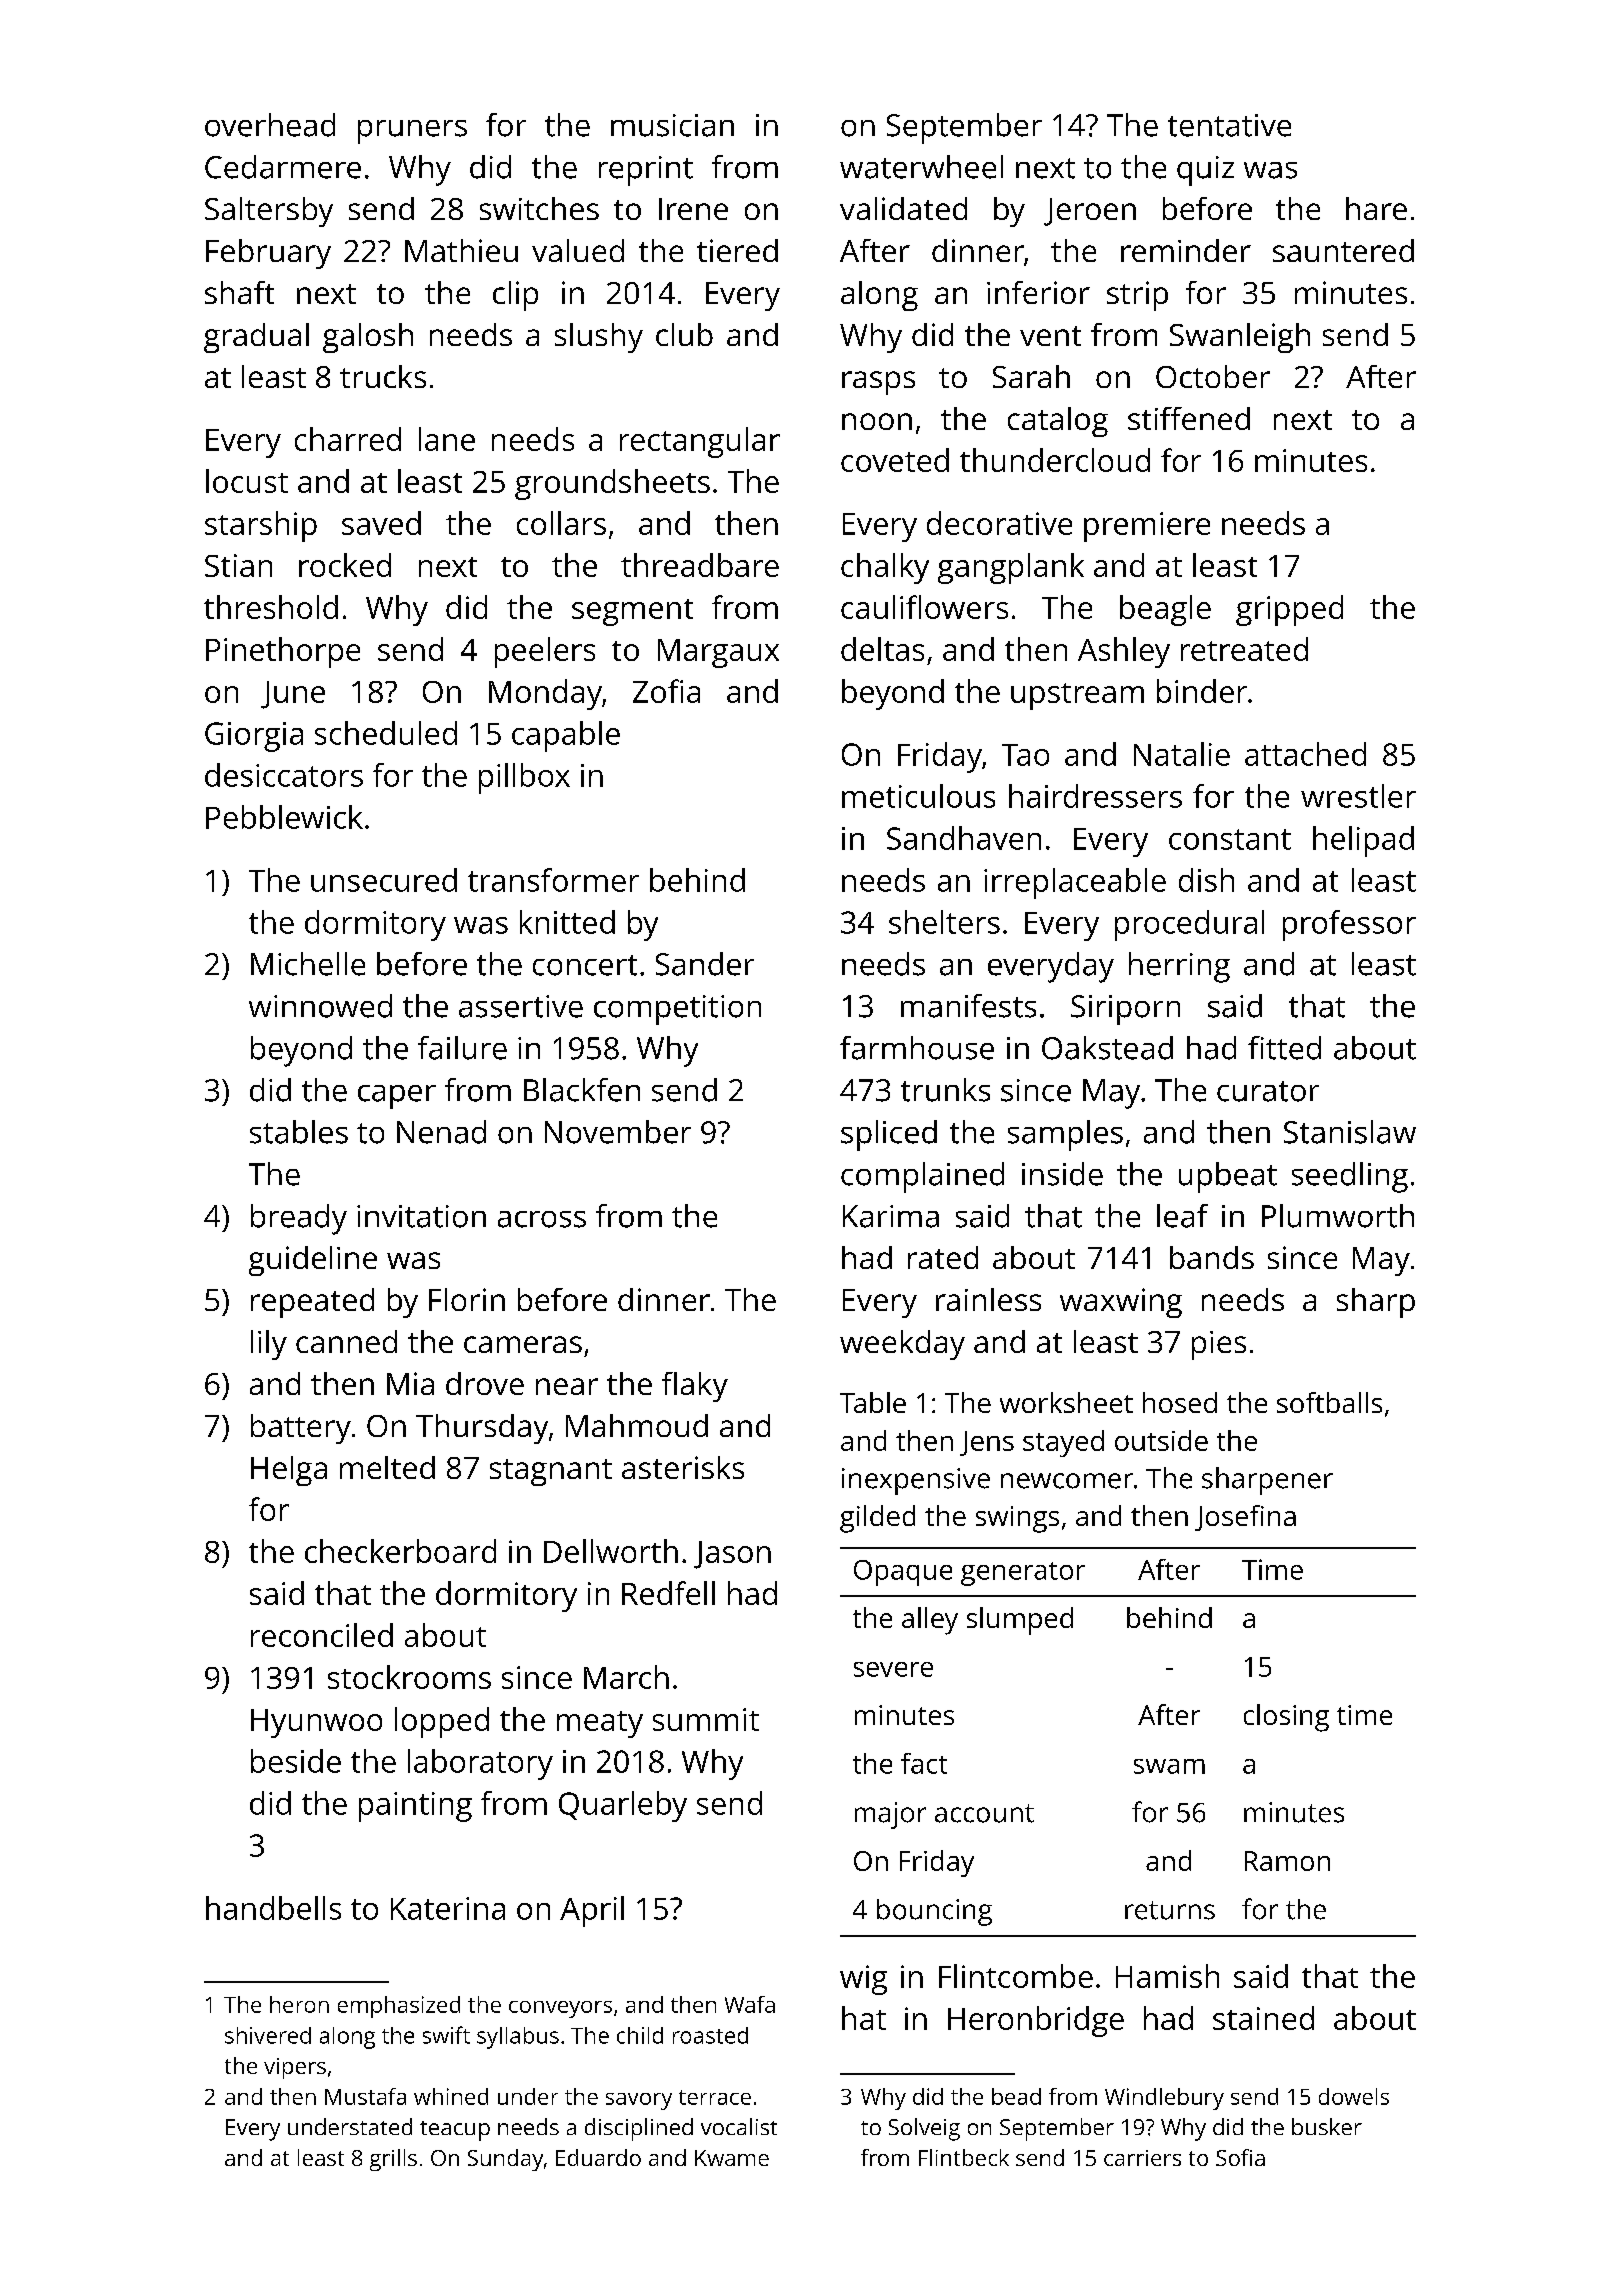 The image size is (1620, 2292). Describe the element at coordinates (269, 212) in the page. I see `Saltersby` at that location.
